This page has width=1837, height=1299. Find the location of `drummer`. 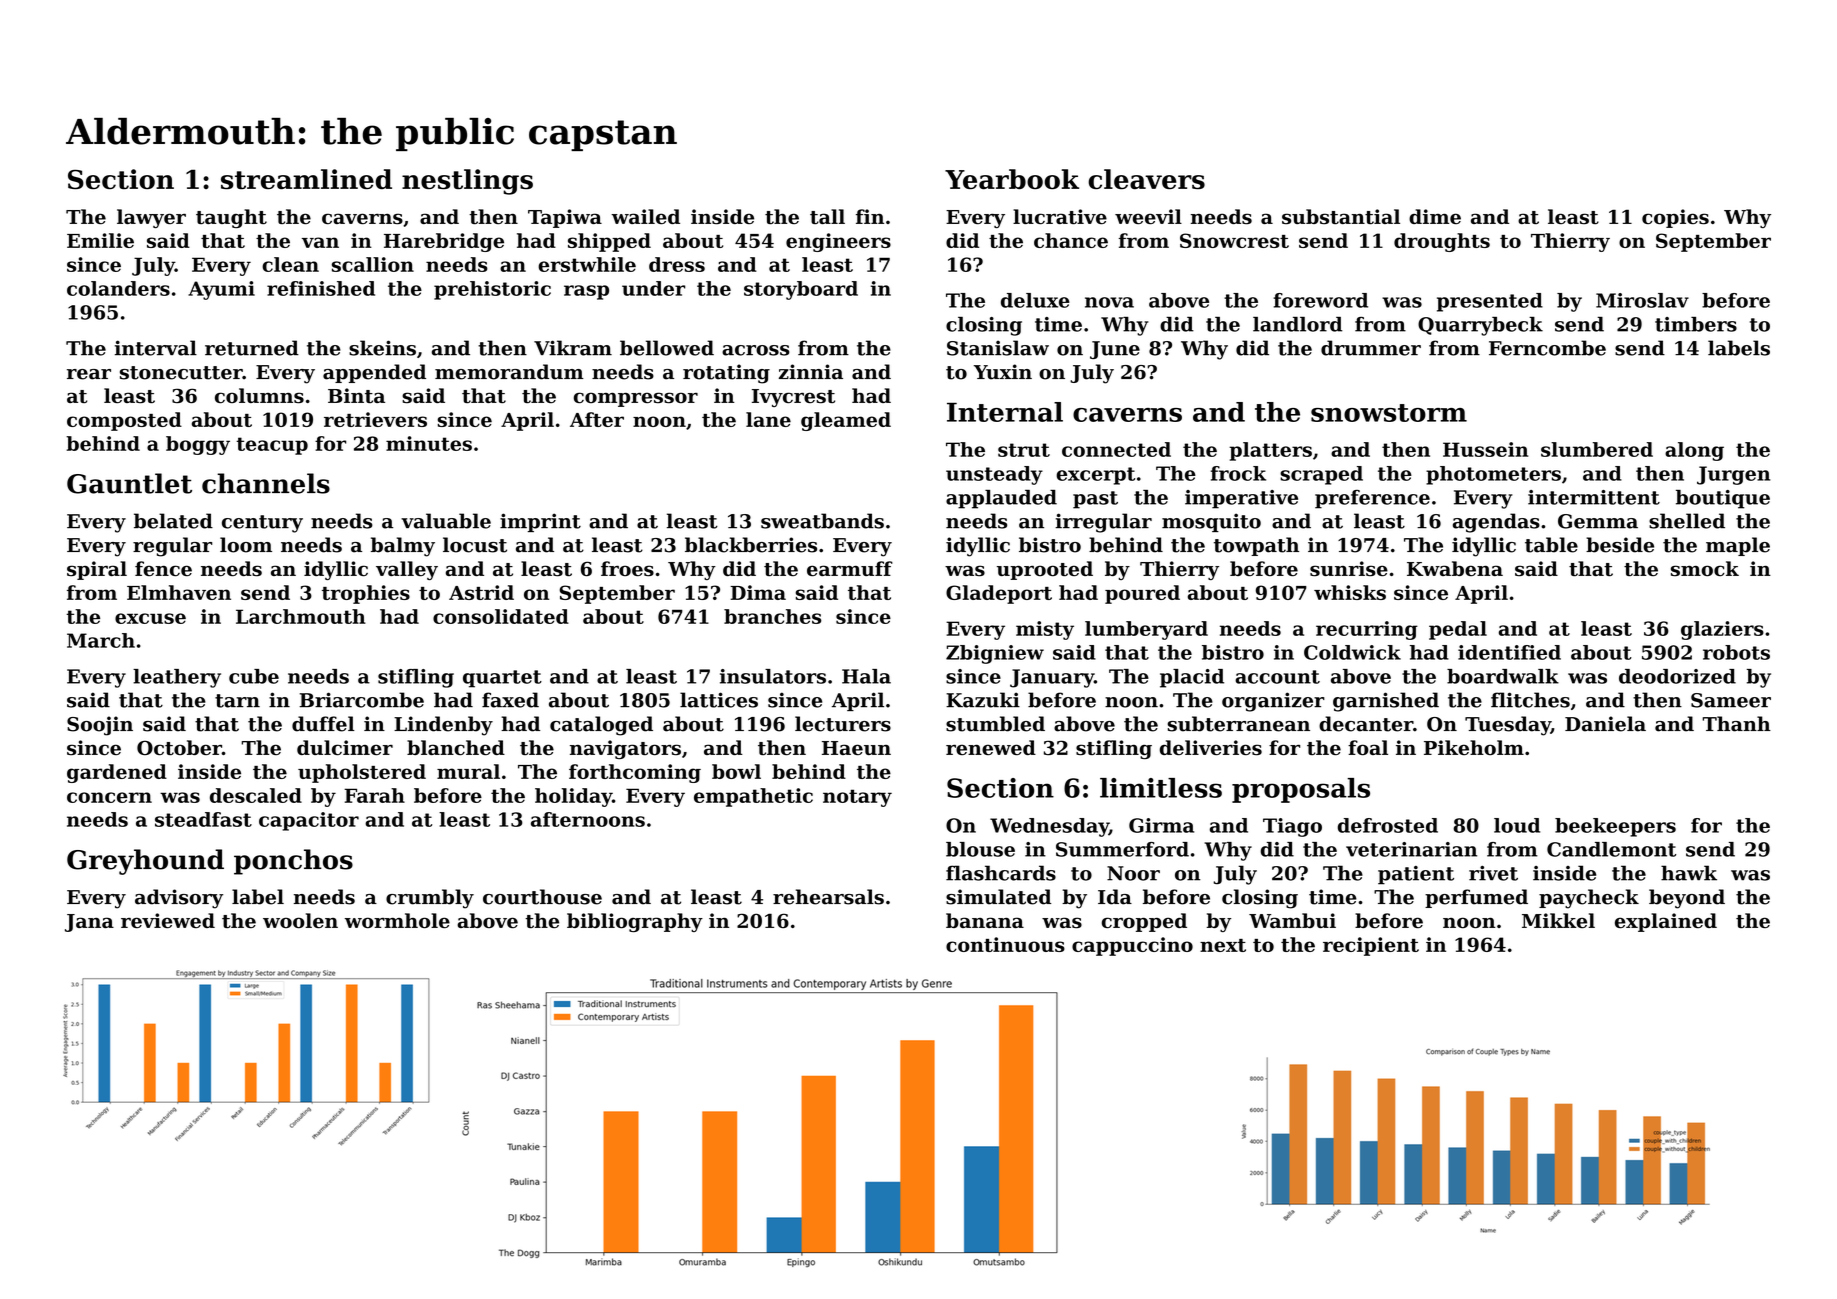

drummer is located at coordinates (1371, 348).
